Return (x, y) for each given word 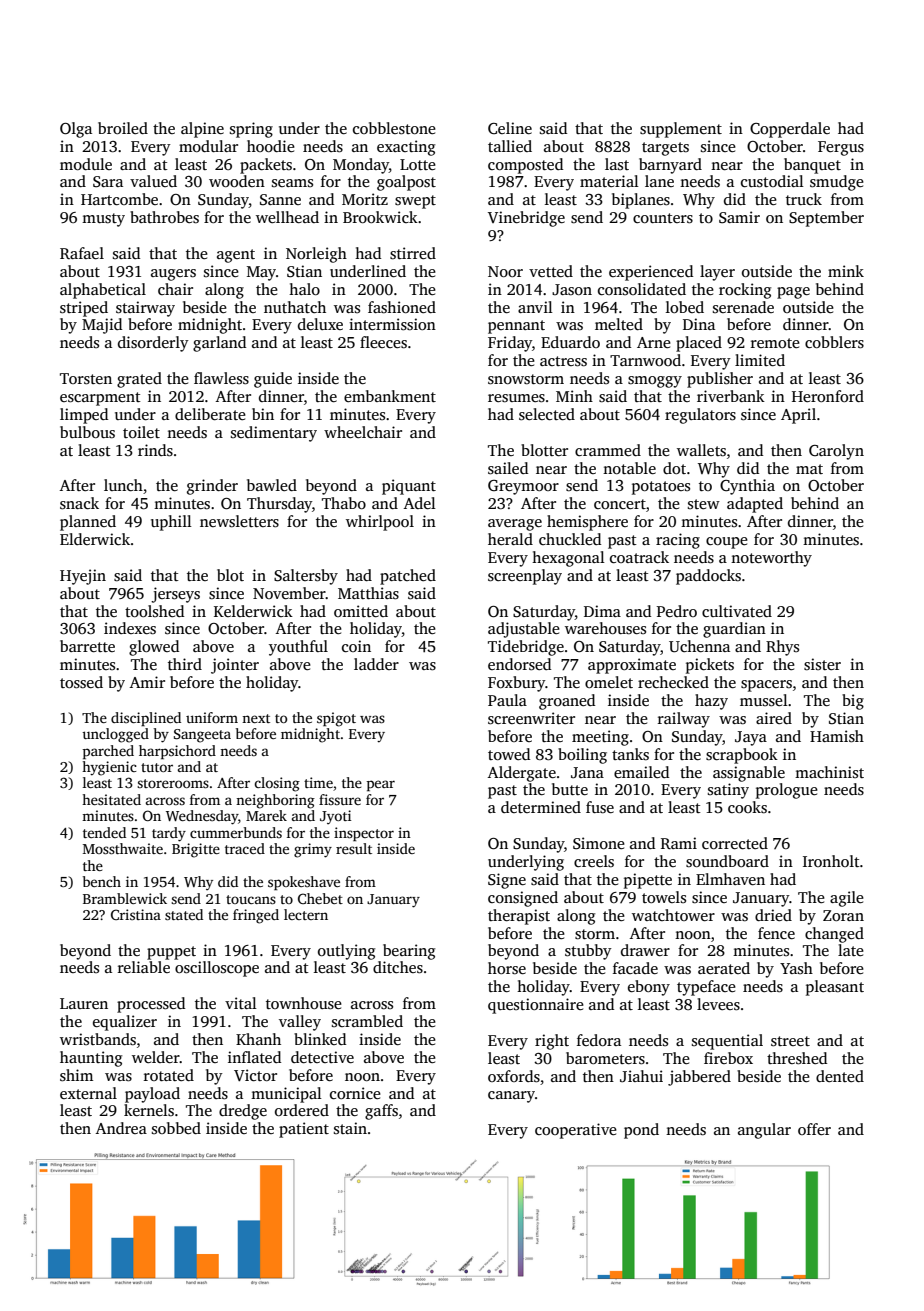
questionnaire (536, 1006)
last (617, 164)
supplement (681, 130)
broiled (123, 128)
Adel (420, 503)
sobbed (176, 1128)
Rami (679, 843)
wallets (701, 450)
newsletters (239, 521)
